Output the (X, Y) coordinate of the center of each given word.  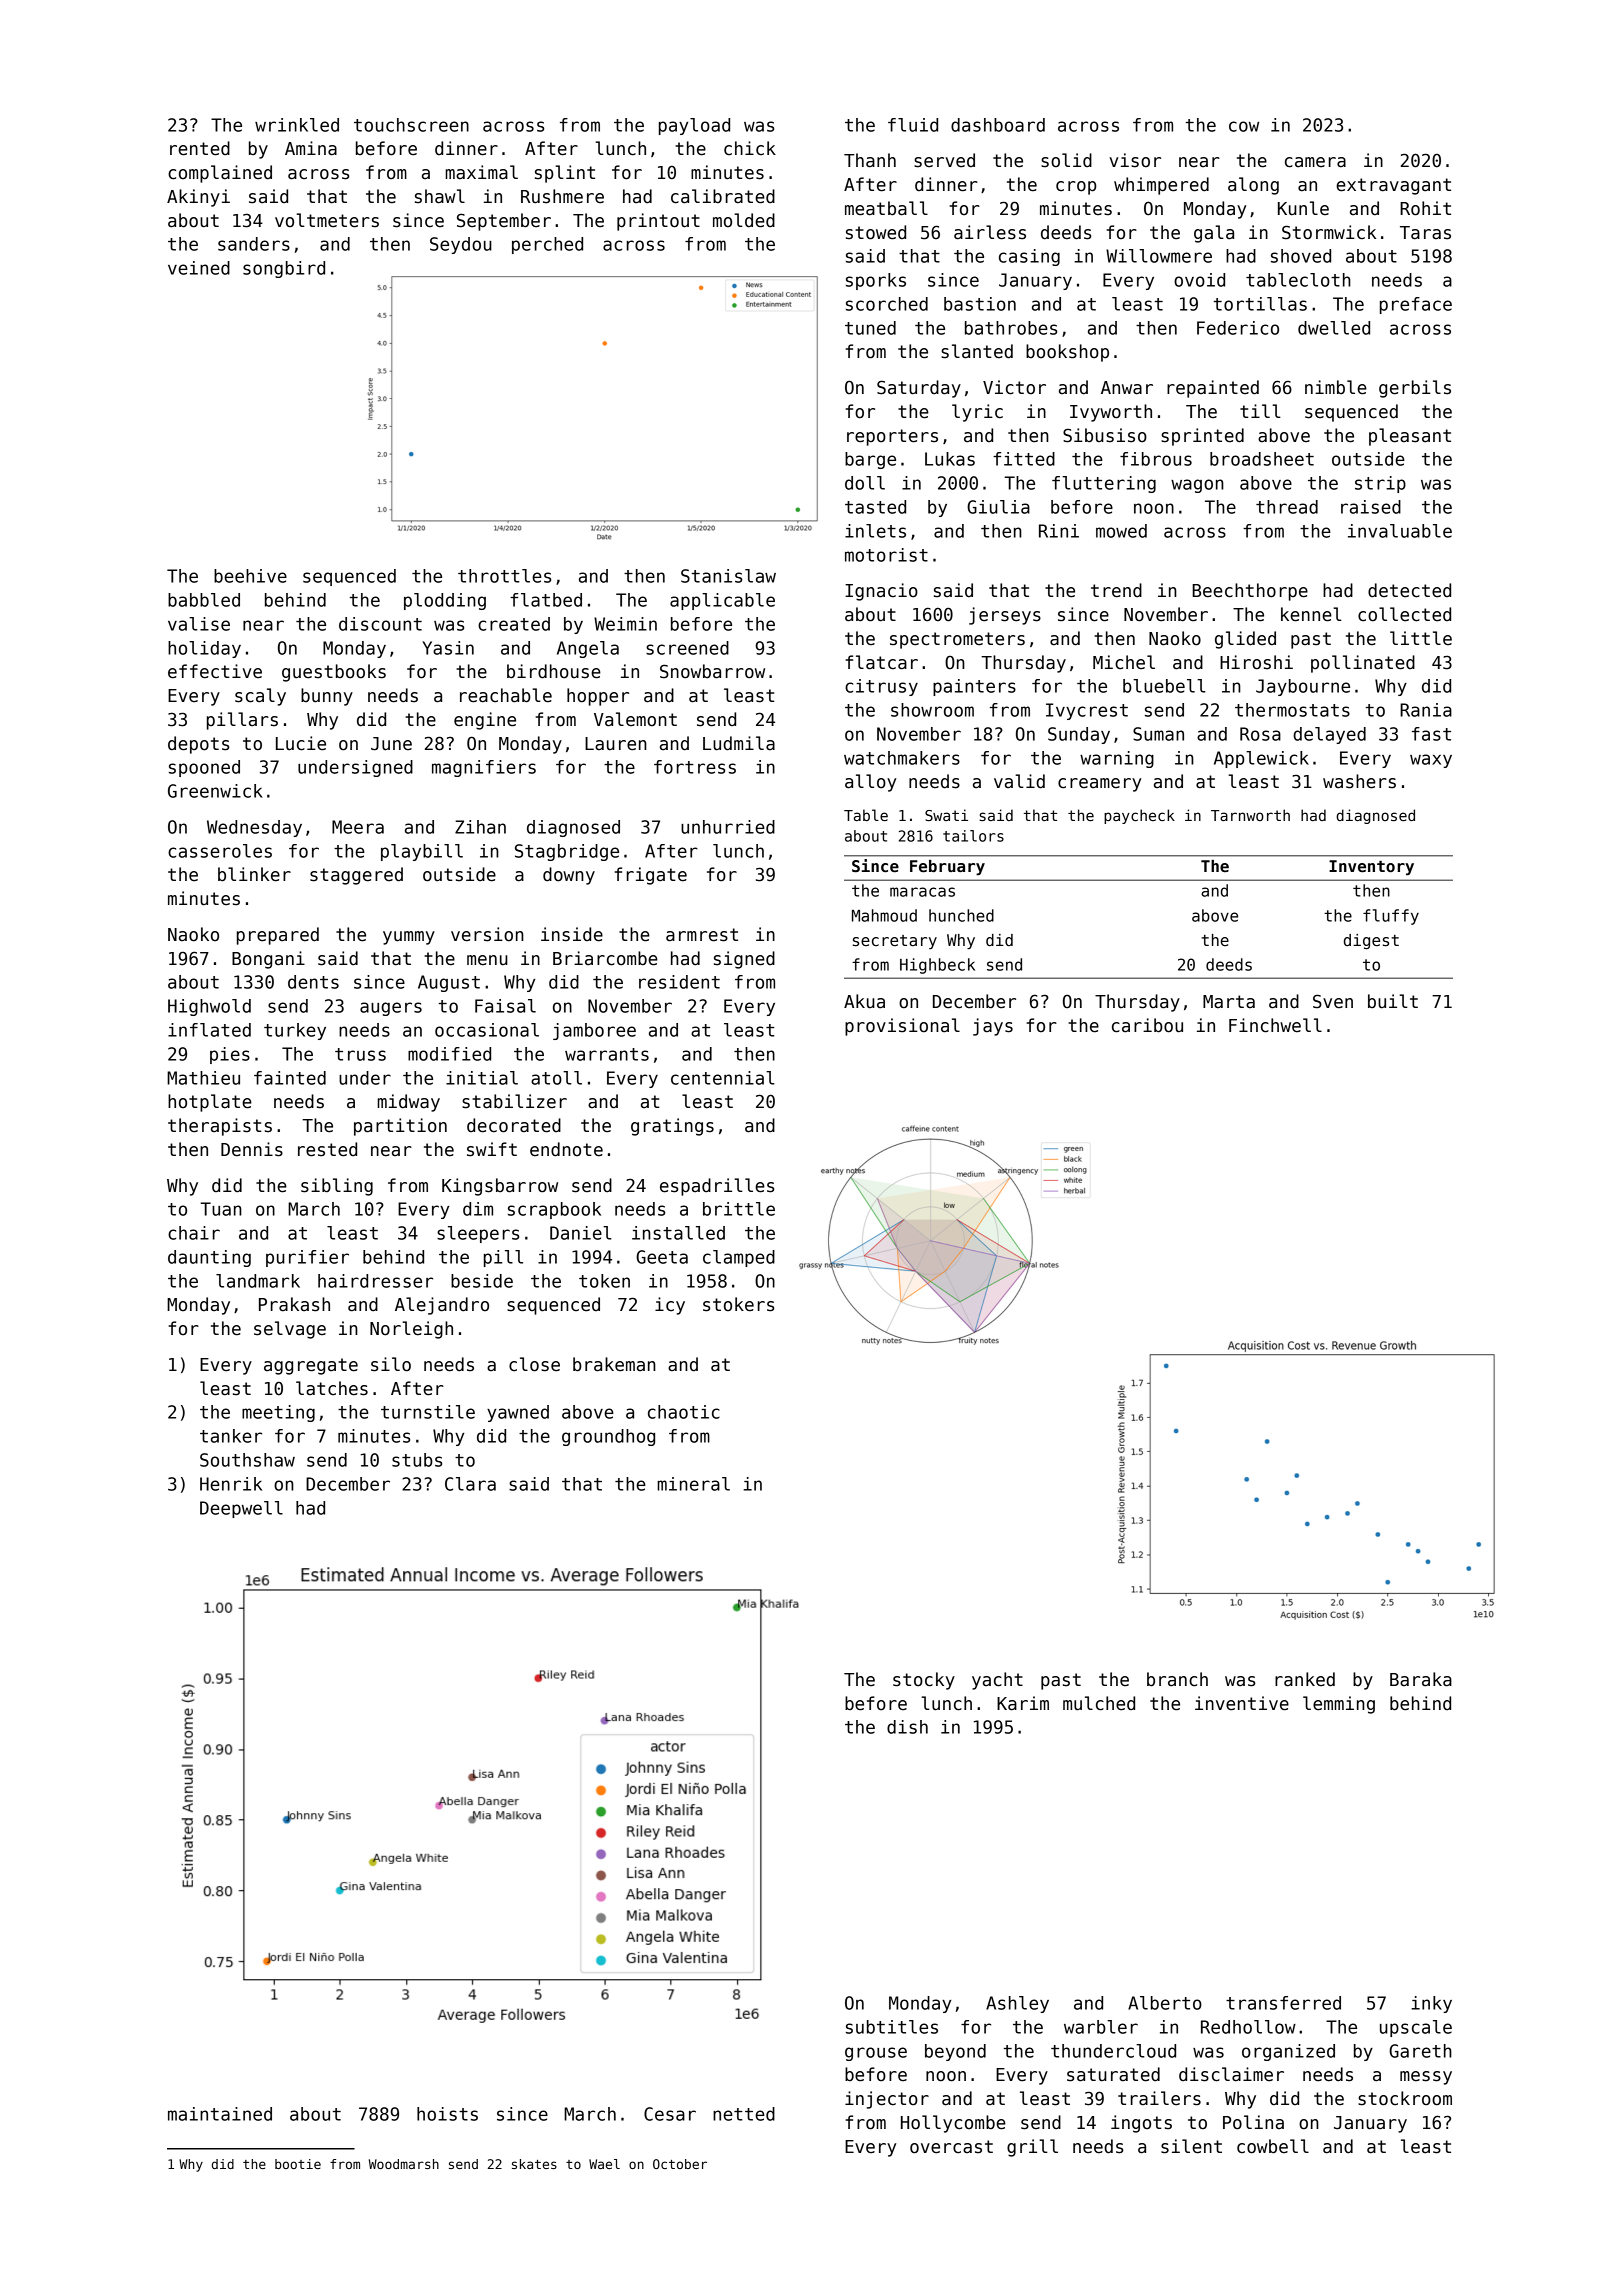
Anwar (1127, 388)
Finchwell (1275, 1025)
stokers (738, 1304)
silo (391, 1364)
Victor (1014, 387)
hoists (447, 2114)
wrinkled (297, 125)
